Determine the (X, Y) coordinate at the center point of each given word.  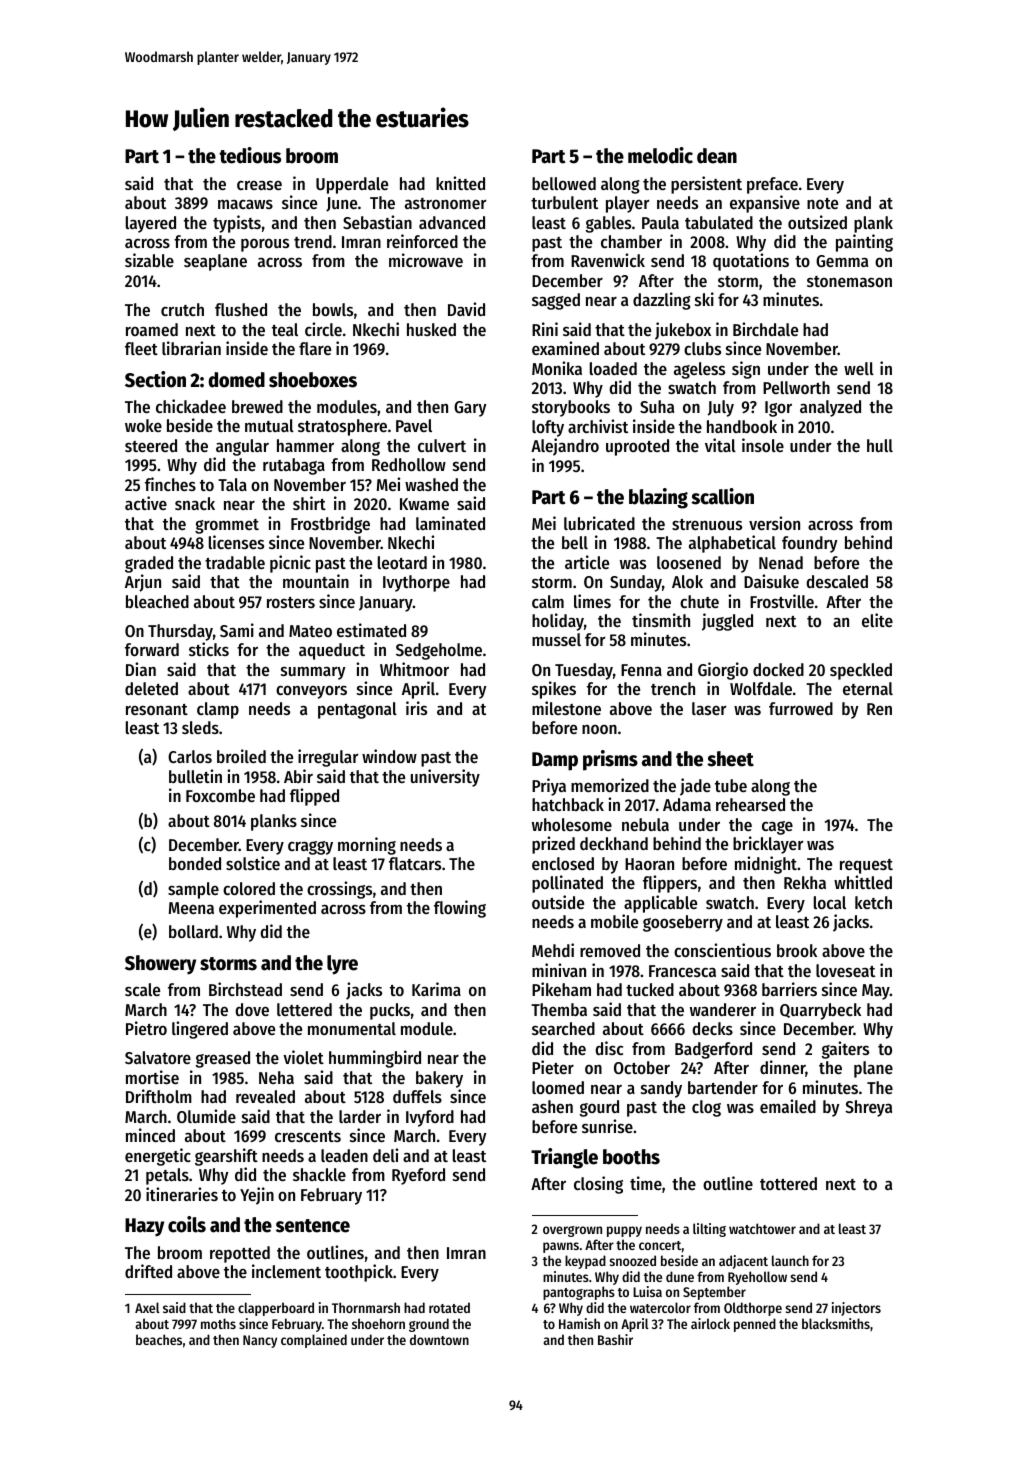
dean (717, 156)
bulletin (195, 776)
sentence (313, 1226)
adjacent (743, 1262)
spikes (554, 690)
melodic (660, 155)
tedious (250, 155)
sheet (730, 759)
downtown (439, 1339)
